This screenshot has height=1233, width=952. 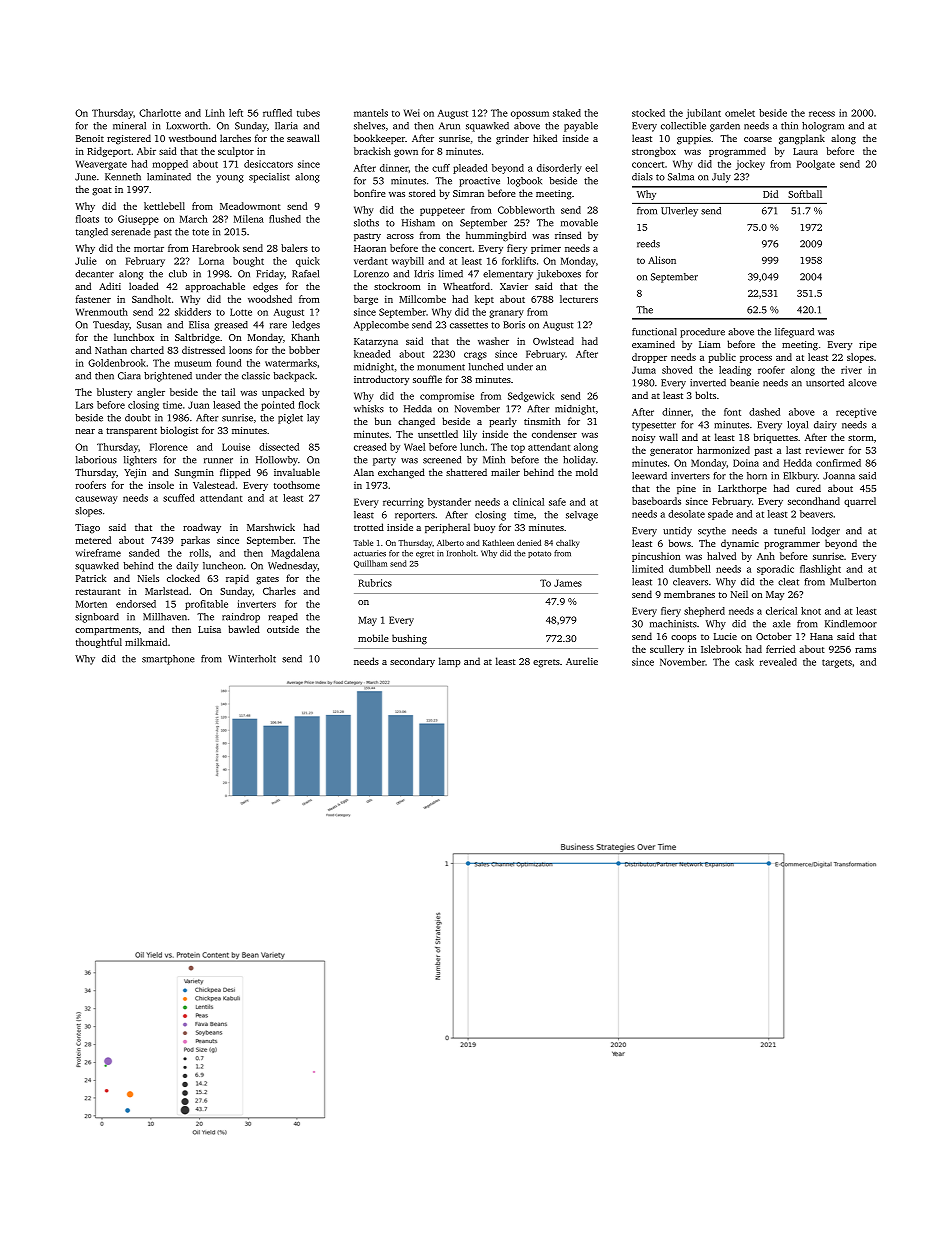 I want to click on staked, so click(x=567, y=113).
